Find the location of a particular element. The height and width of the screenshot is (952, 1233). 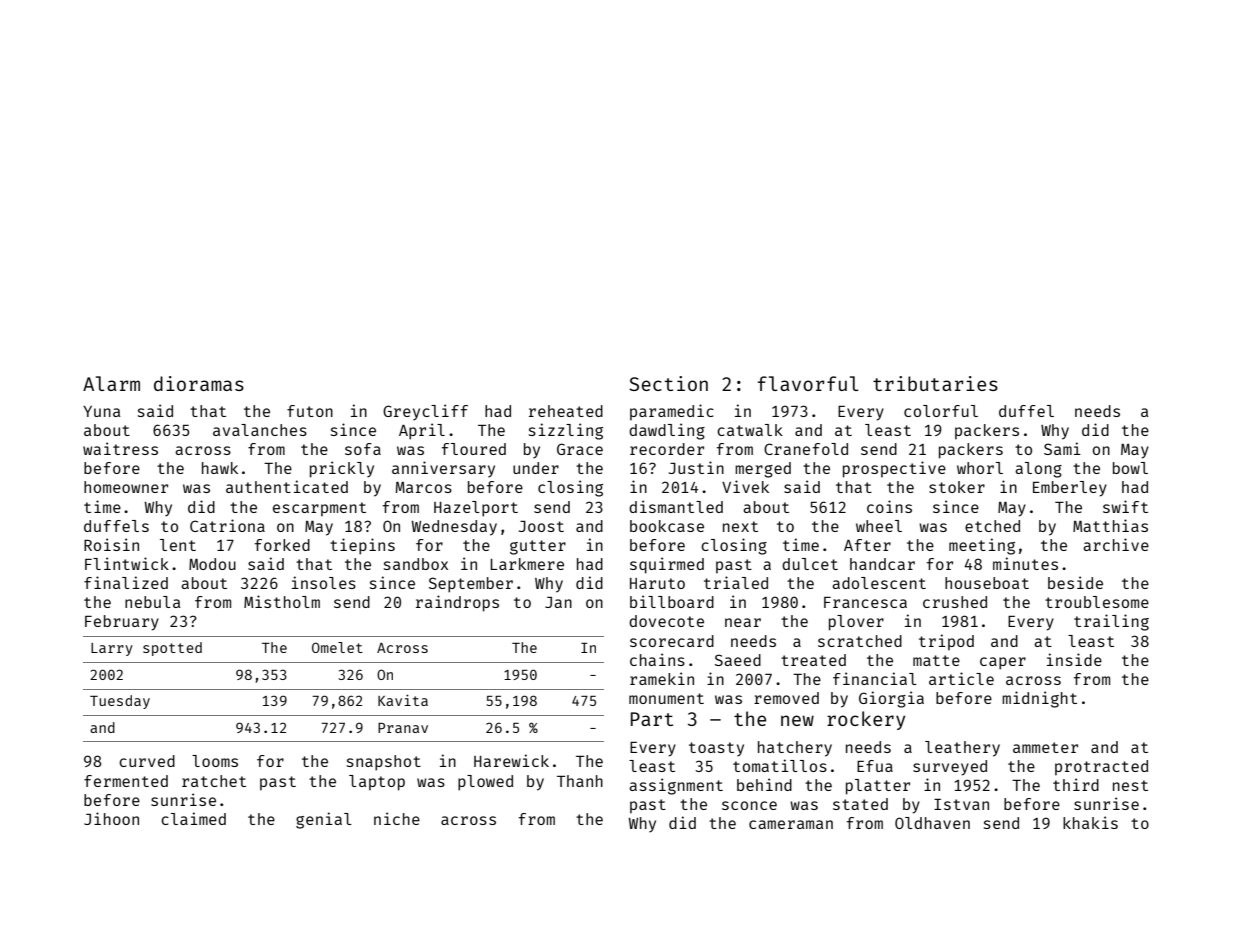

scorecard is located at coordinates (672, 641).
